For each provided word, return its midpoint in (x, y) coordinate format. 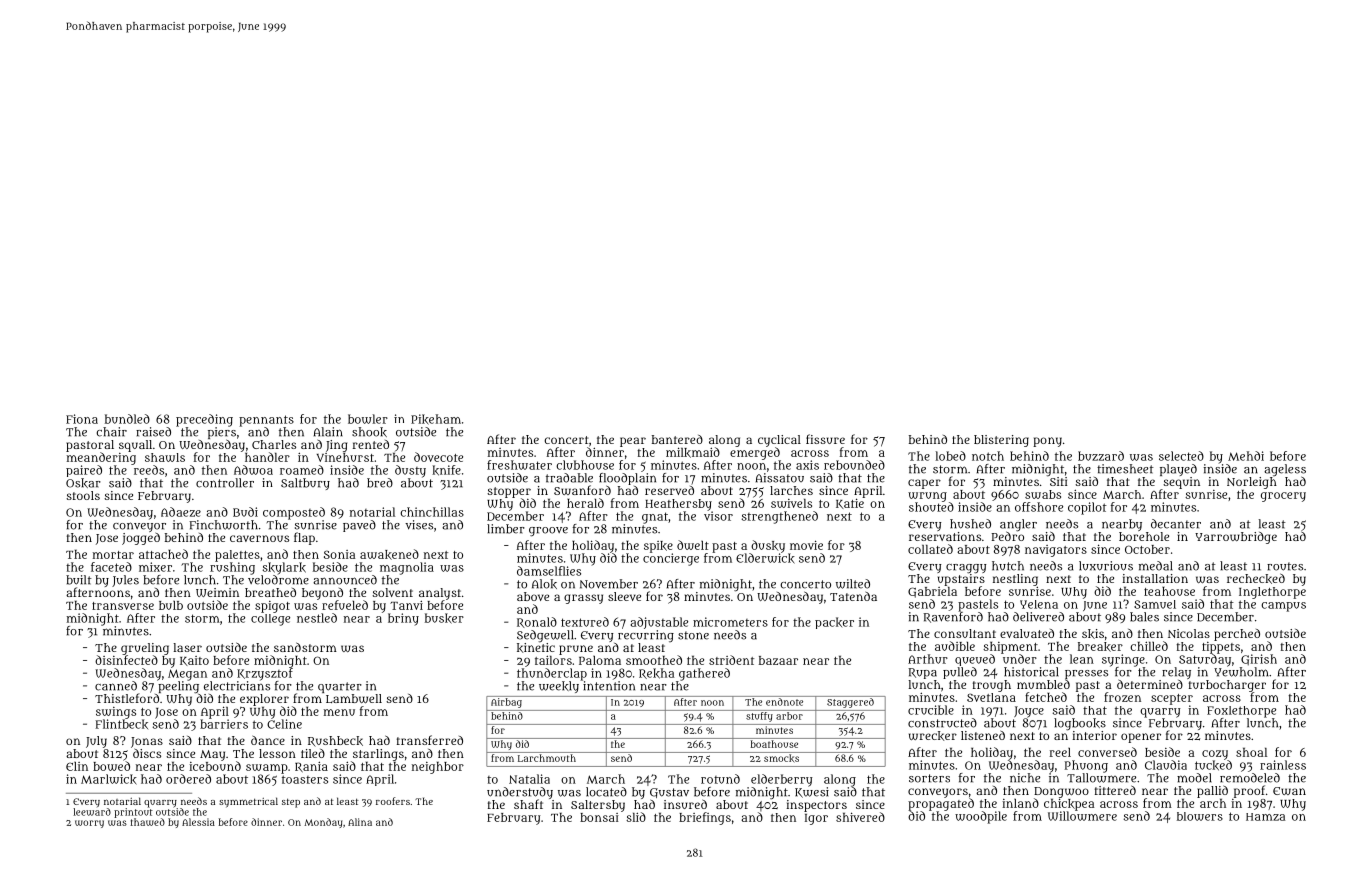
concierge (671, 559)
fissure (825, 439)
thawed (147, 822)
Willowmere (1082, 816)
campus (1283, 607)
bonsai (599, 817)
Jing (336, 446)
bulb (171, 605)
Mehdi (1246, 456)
